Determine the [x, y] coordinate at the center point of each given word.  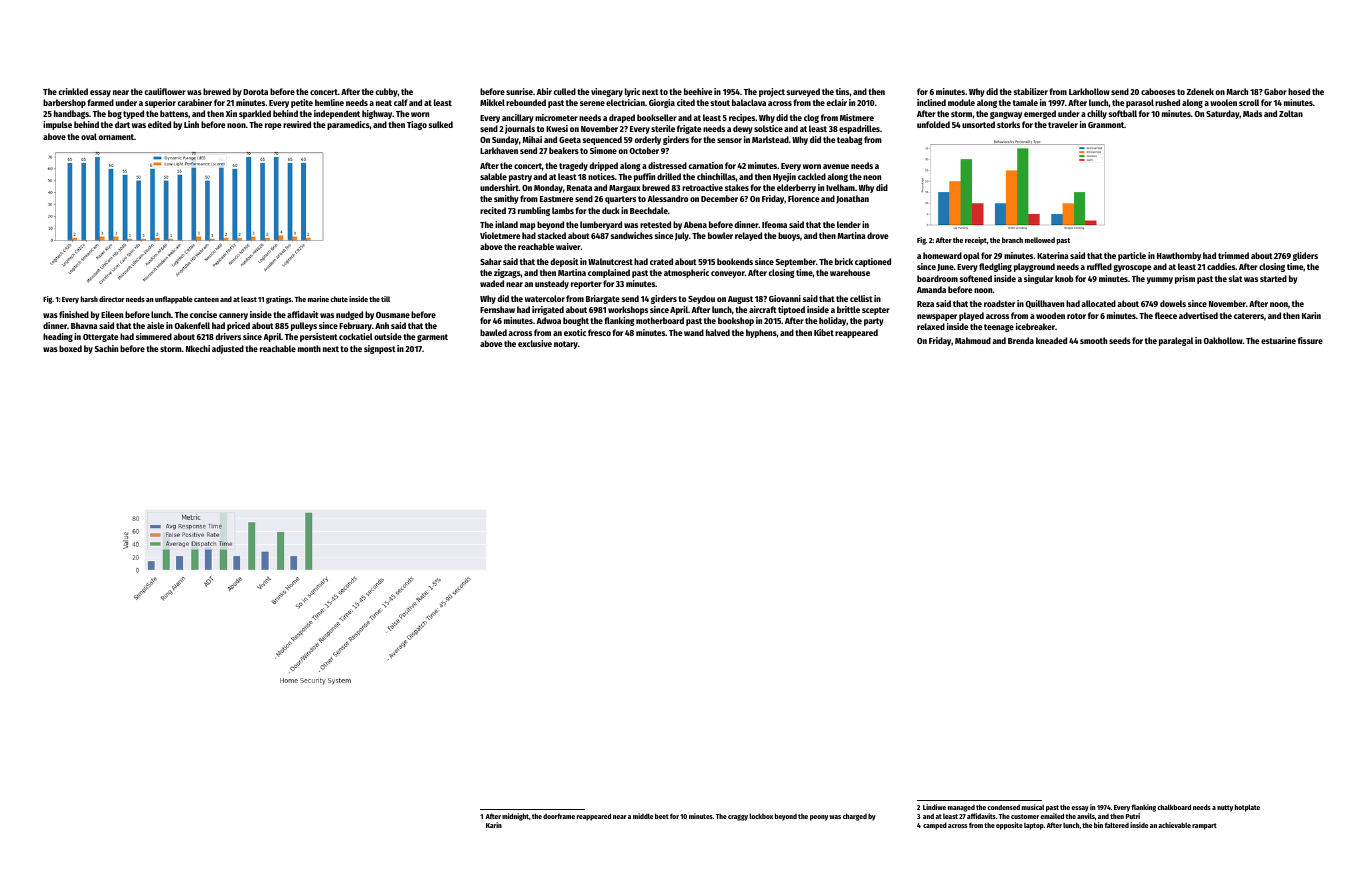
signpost [380, 349]
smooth [1093, 340]
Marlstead [770, 139]
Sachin [106, 348]
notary [566, 345]
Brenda [1021, 340]
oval [89, 136]
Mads [1252, 113]
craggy [738, 818]
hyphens [761, 333]
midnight [515, 817]
